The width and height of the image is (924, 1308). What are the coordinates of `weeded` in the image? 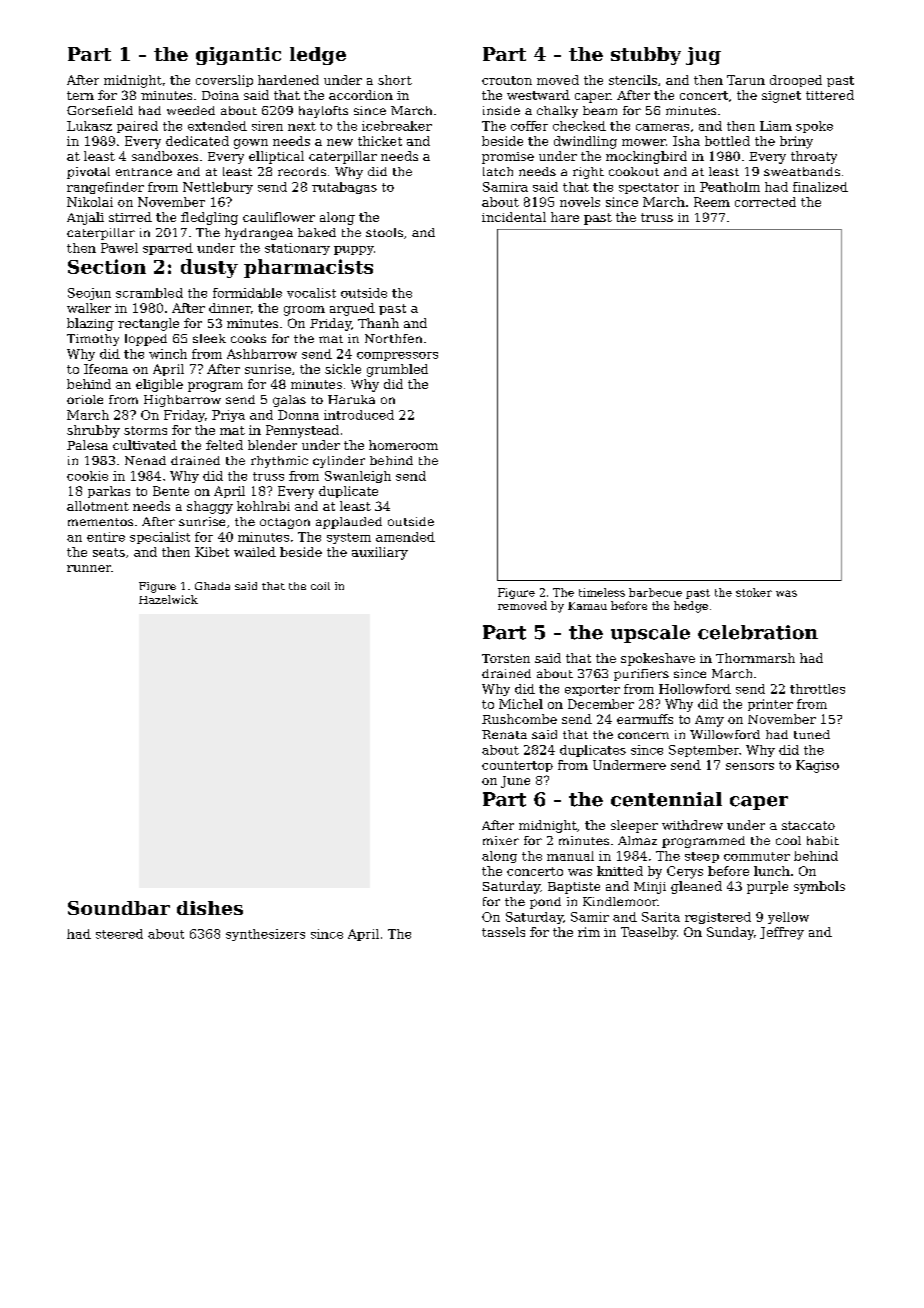 It's located at (191, 110).
